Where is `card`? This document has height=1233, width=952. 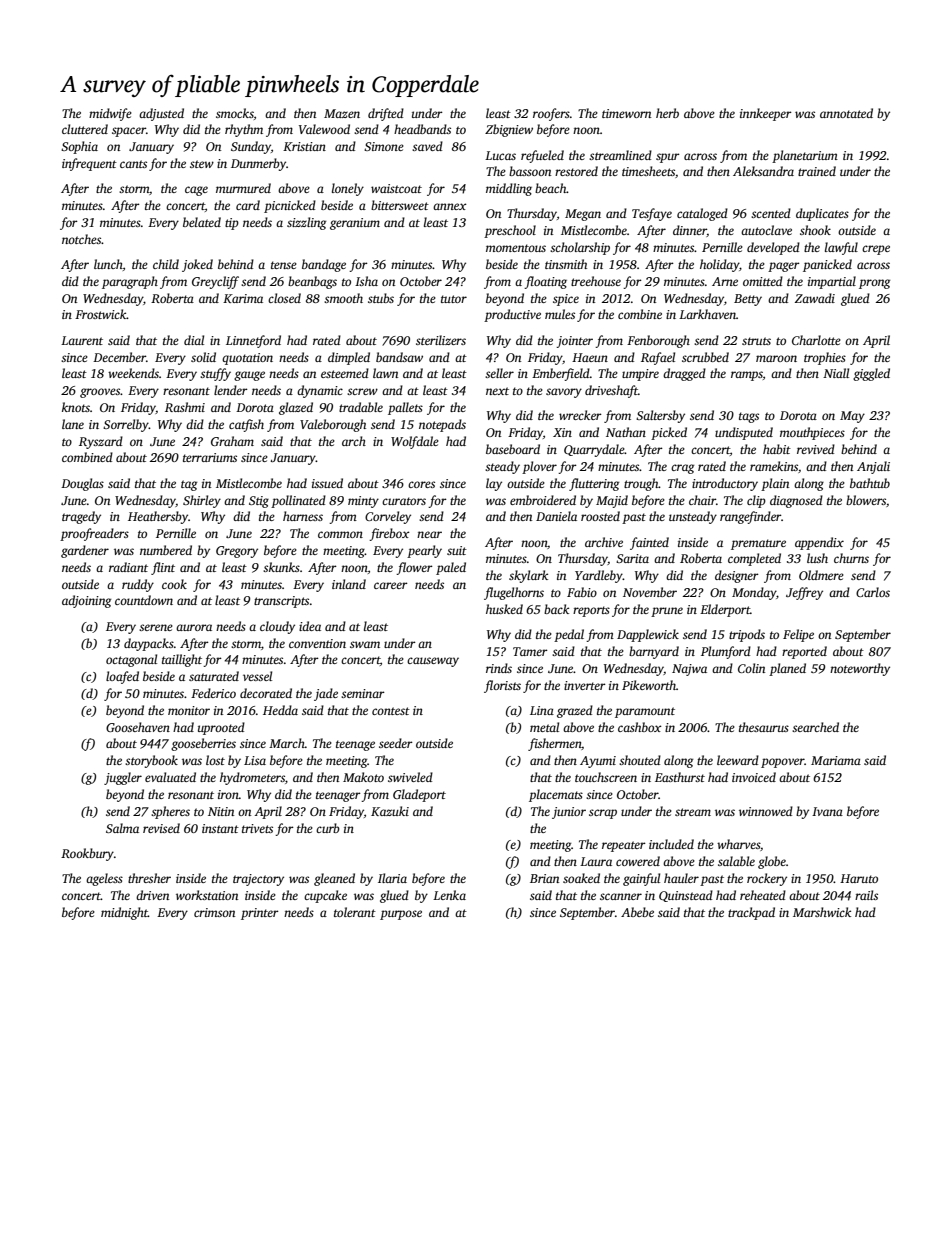
card is located at coordinates (248, 205).
